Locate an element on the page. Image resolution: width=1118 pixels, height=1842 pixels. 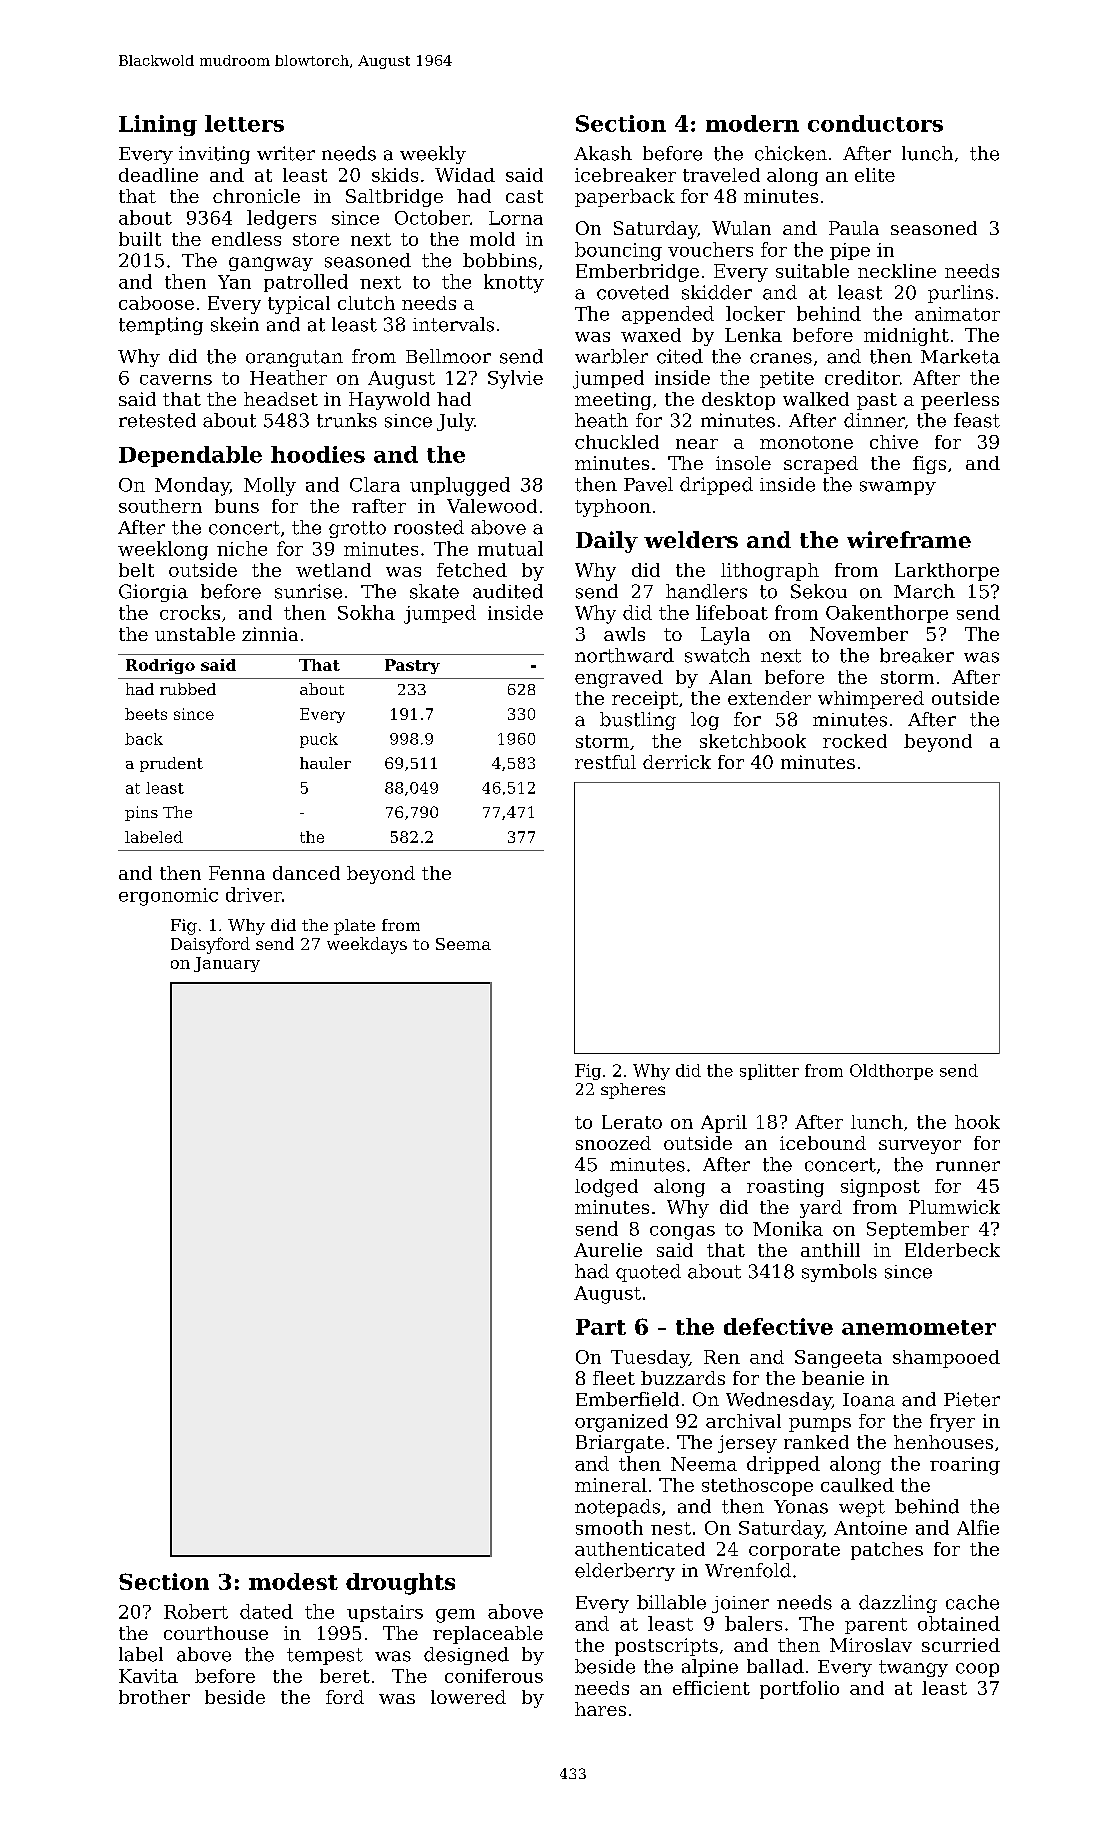
Akash is located at coordinates (603, 153).
